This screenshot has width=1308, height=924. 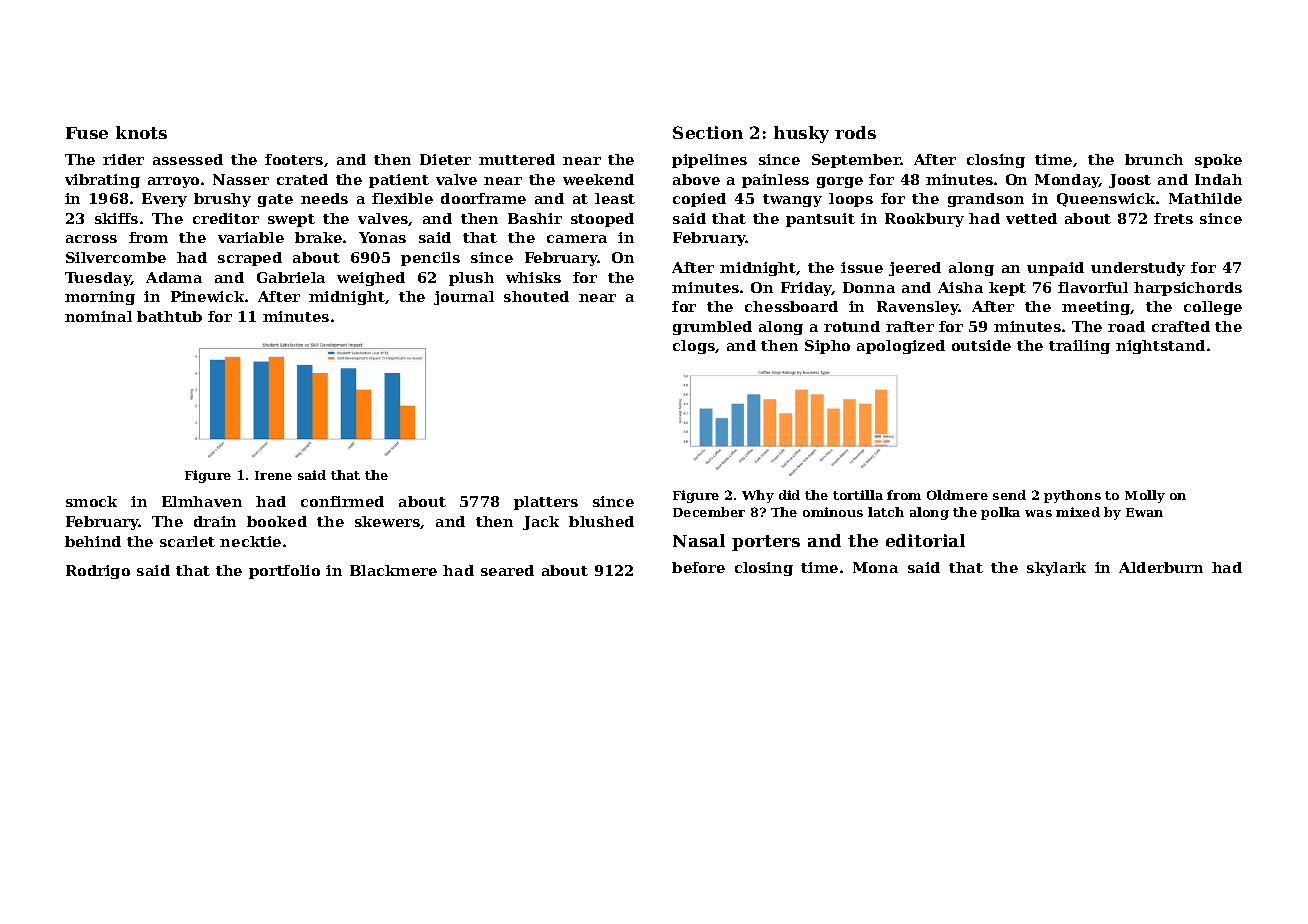 I want to click on frets, so click(x=1173, y=218).
